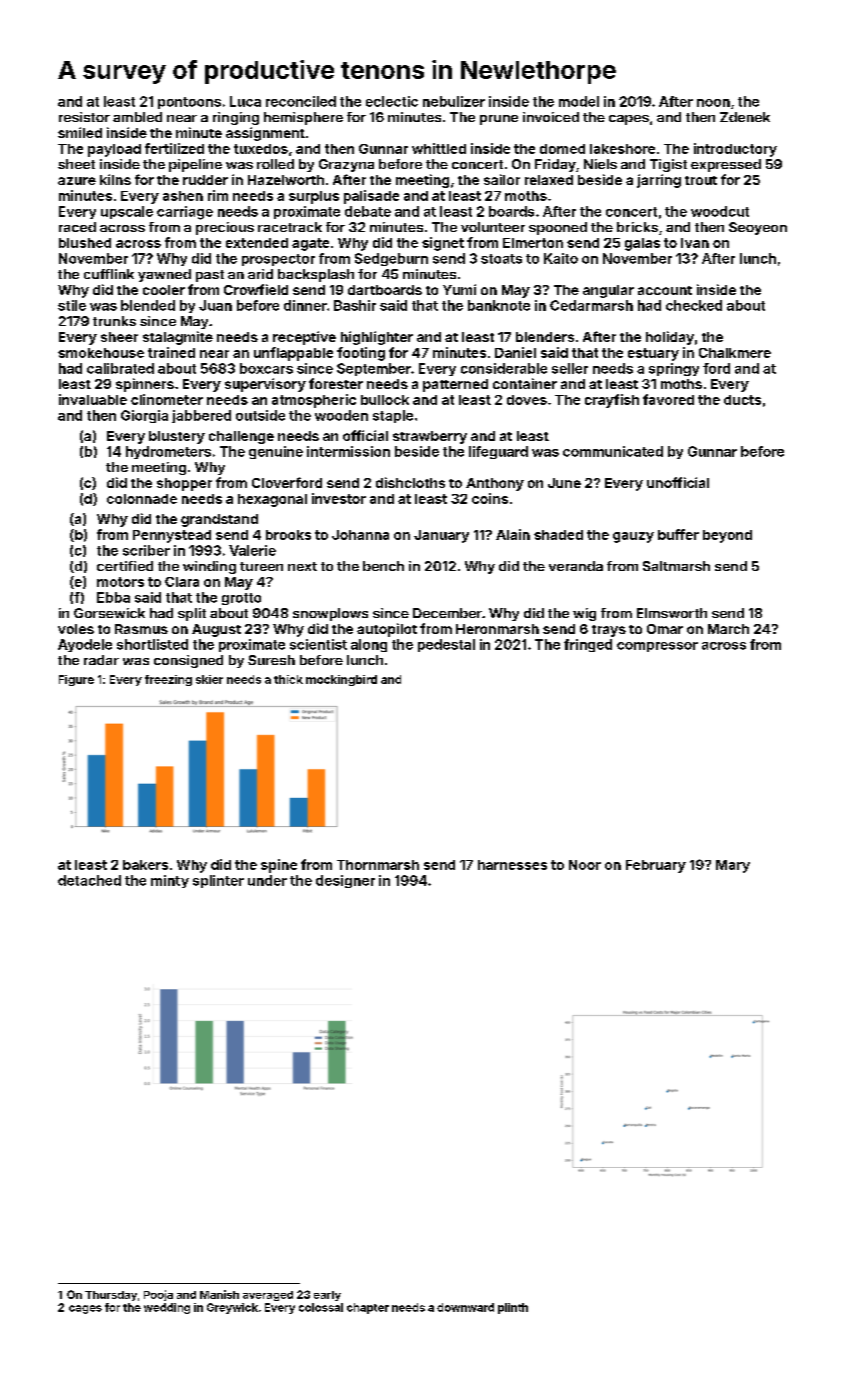  I want to click on resistor, so click(84, 117).
